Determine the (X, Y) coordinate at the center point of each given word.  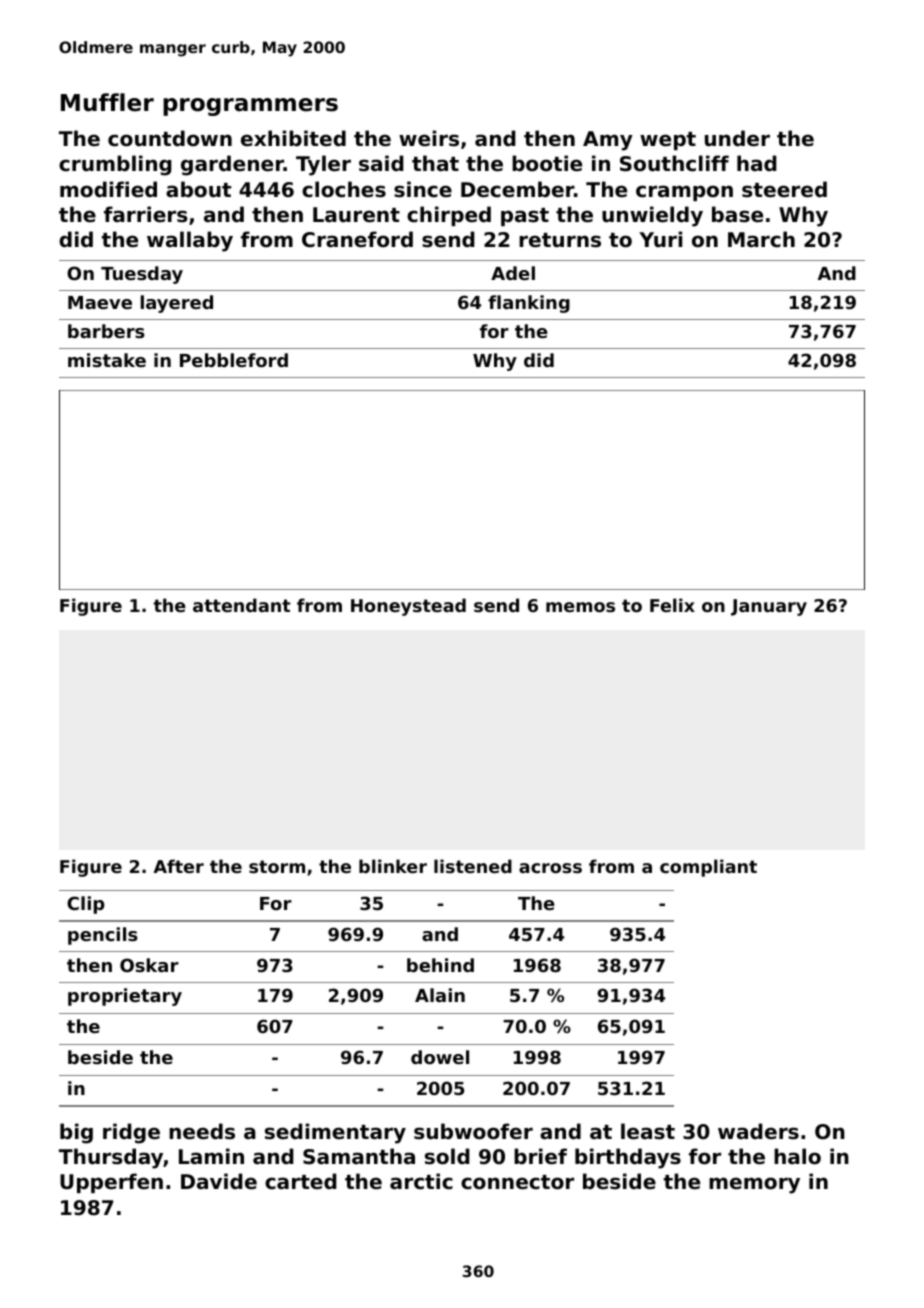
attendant (241, 605)
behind (440, 965)
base (737, 214)
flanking (529, 304)
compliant (708, 868)
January (769, 607)
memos (580, 607)
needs (202, 1131)
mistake (107, 360)
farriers (145, 214)
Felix (672, 605)
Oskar (149, 965)
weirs (429, 138)
